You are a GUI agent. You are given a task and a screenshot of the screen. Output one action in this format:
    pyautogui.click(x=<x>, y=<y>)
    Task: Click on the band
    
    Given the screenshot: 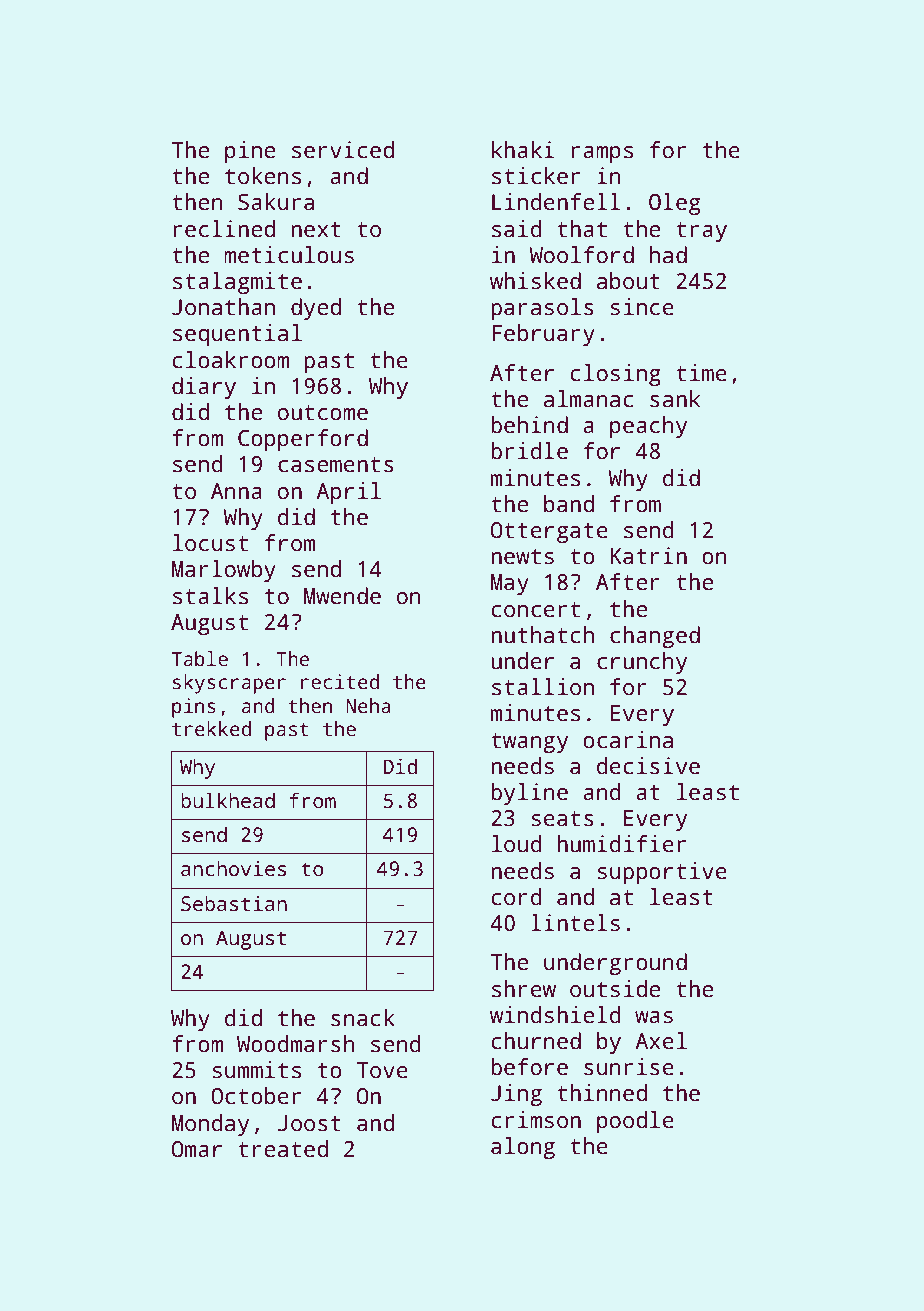 What is the action you would take?
    pyautogui.click(x=569, y=504)
